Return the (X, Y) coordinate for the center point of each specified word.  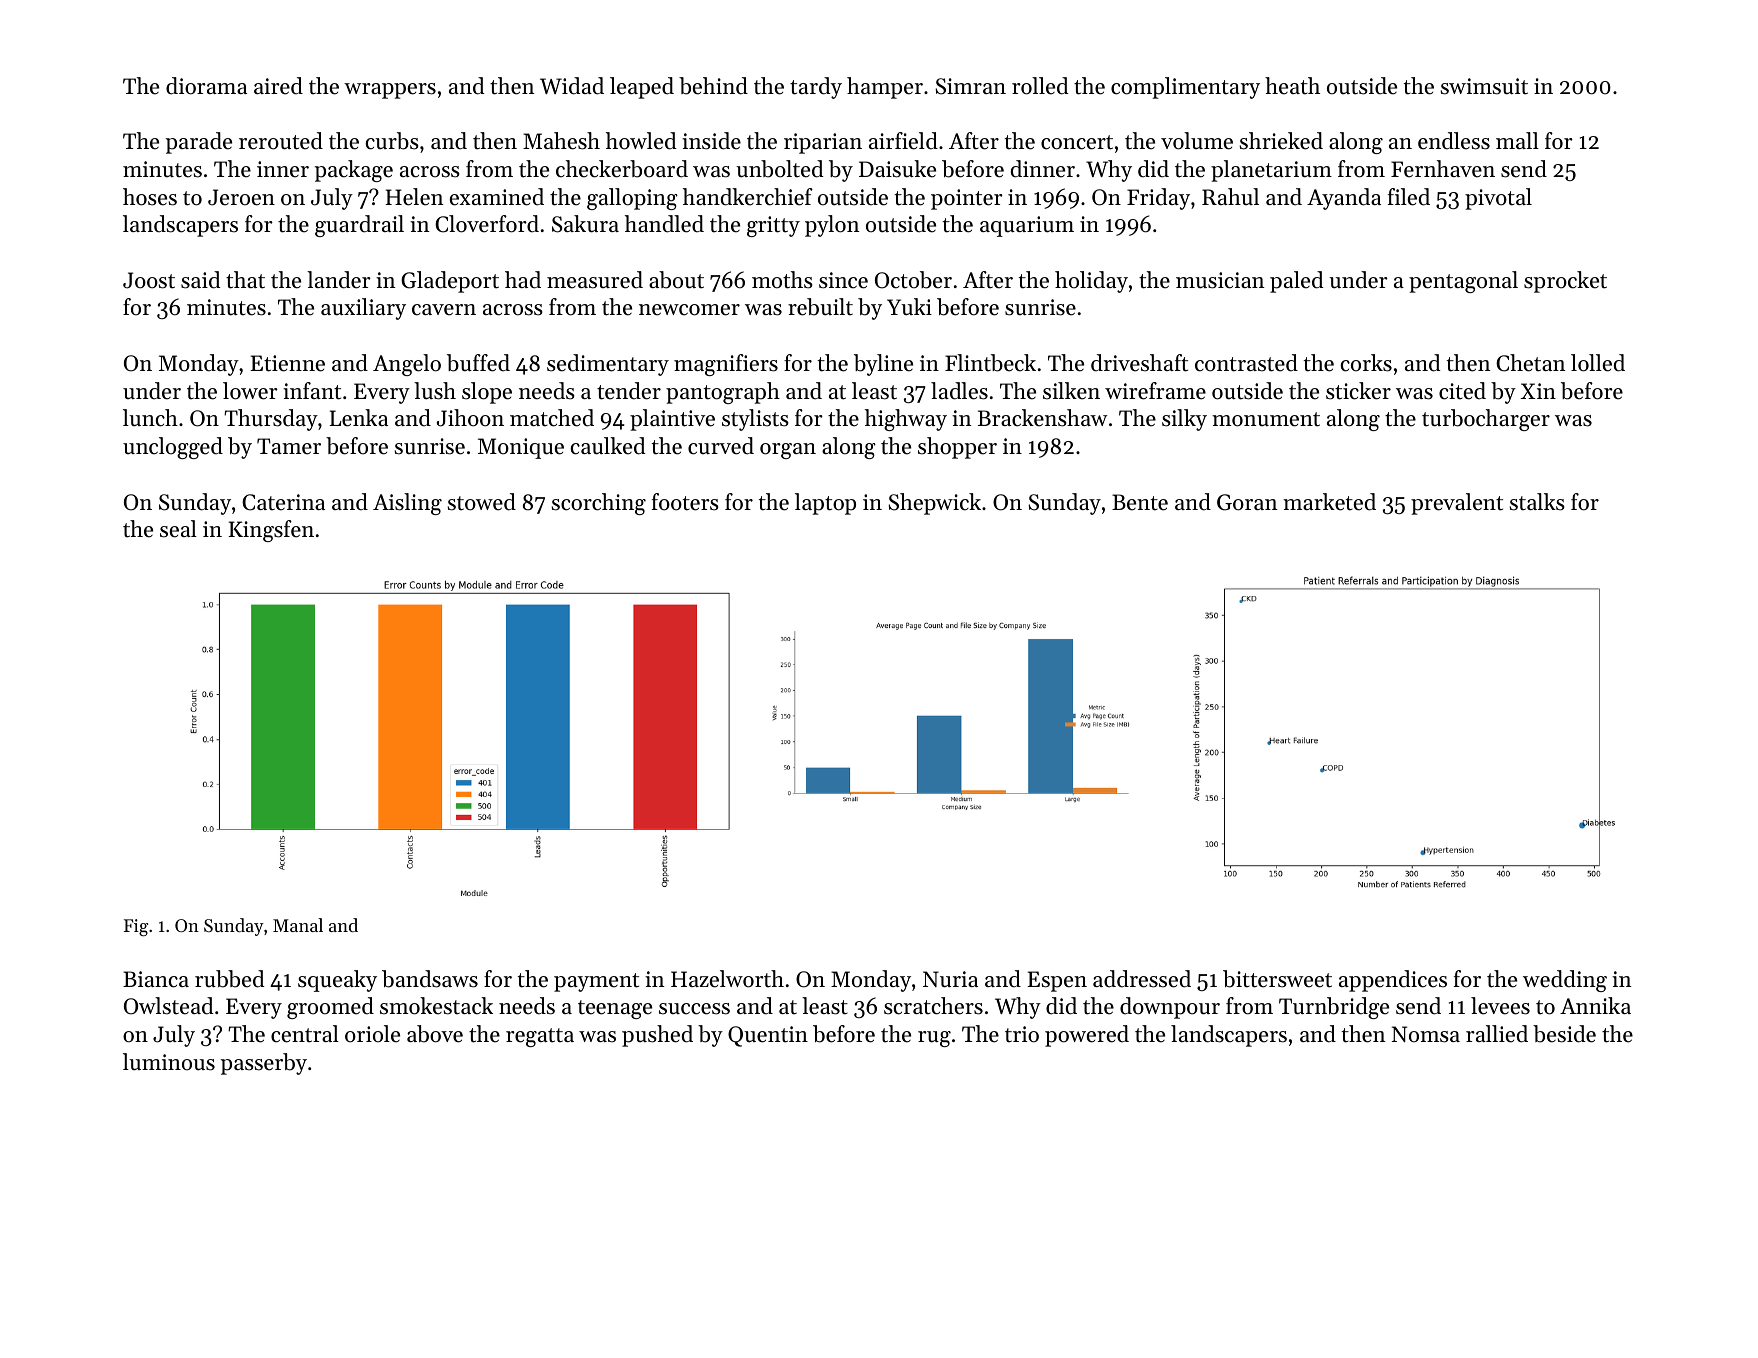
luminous (169, 1062)
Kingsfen (271, 531)
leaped (642, 88)
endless (1454, 141)
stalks (1537, 502)
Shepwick (934, 504)
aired (278, 86)
